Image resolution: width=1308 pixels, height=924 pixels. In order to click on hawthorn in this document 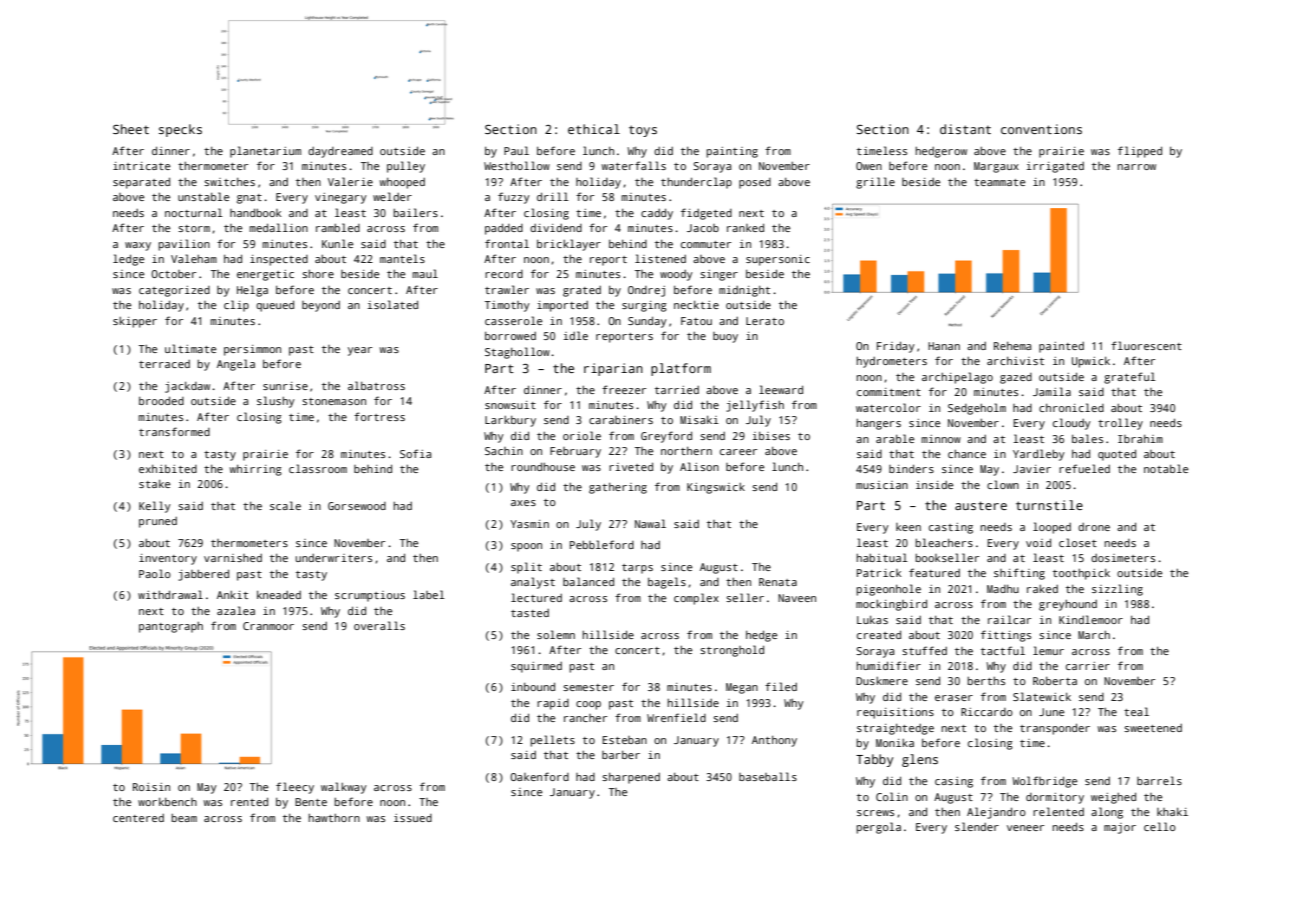, I will do `click(334, 818)`.
